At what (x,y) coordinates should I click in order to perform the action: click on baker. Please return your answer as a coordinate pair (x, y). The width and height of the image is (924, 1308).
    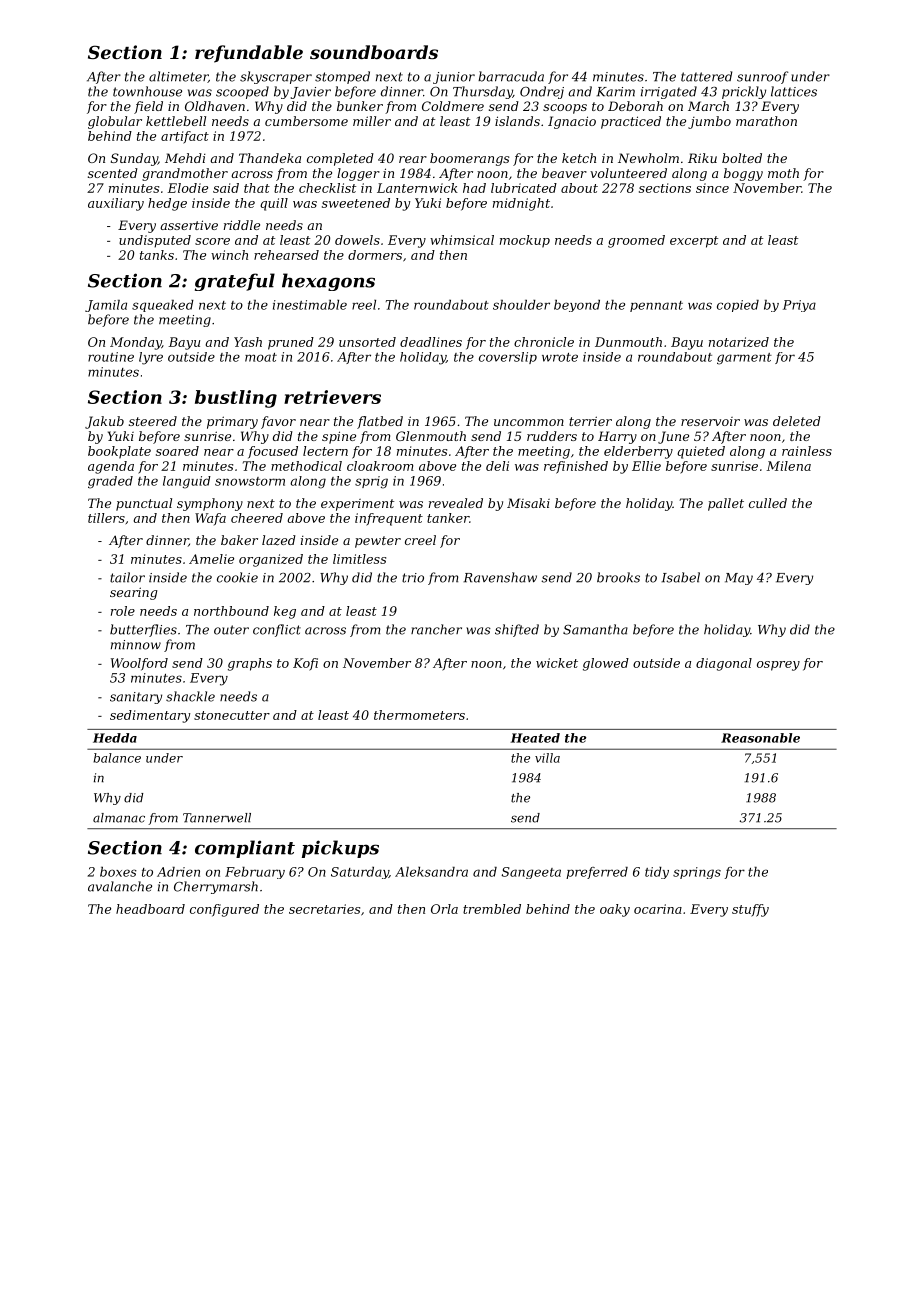
    Looking at the image, I should click on (239, 540).
